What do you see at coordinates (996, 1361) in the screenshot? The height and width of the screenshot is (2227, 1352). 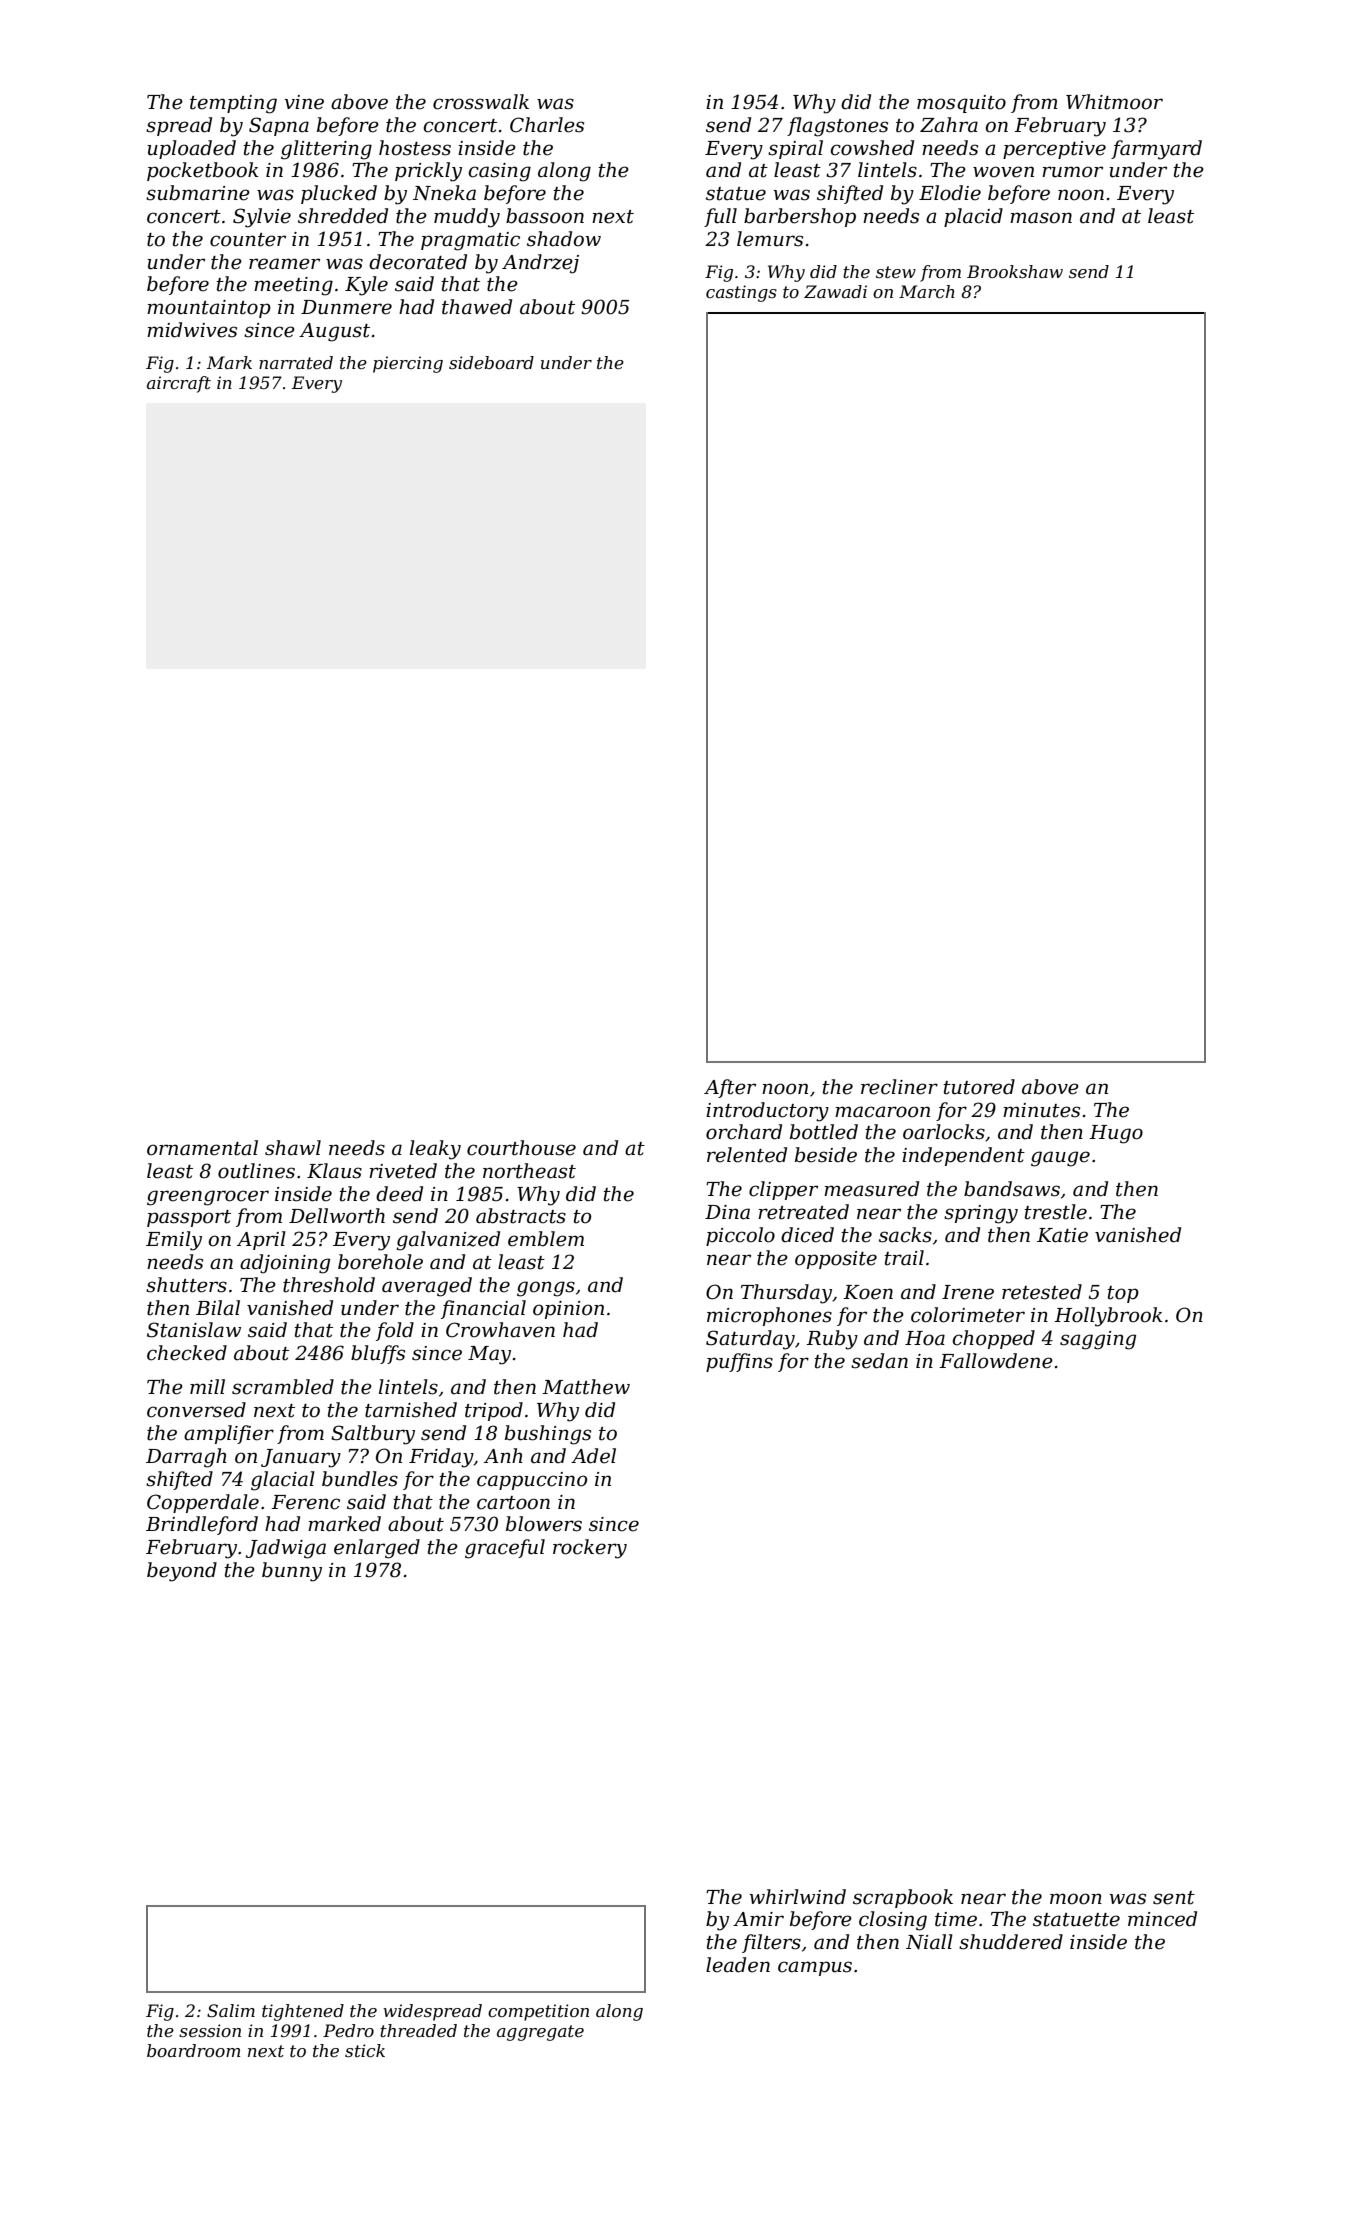 I see `Fallowdene` at bounding box center [996, 1361].
